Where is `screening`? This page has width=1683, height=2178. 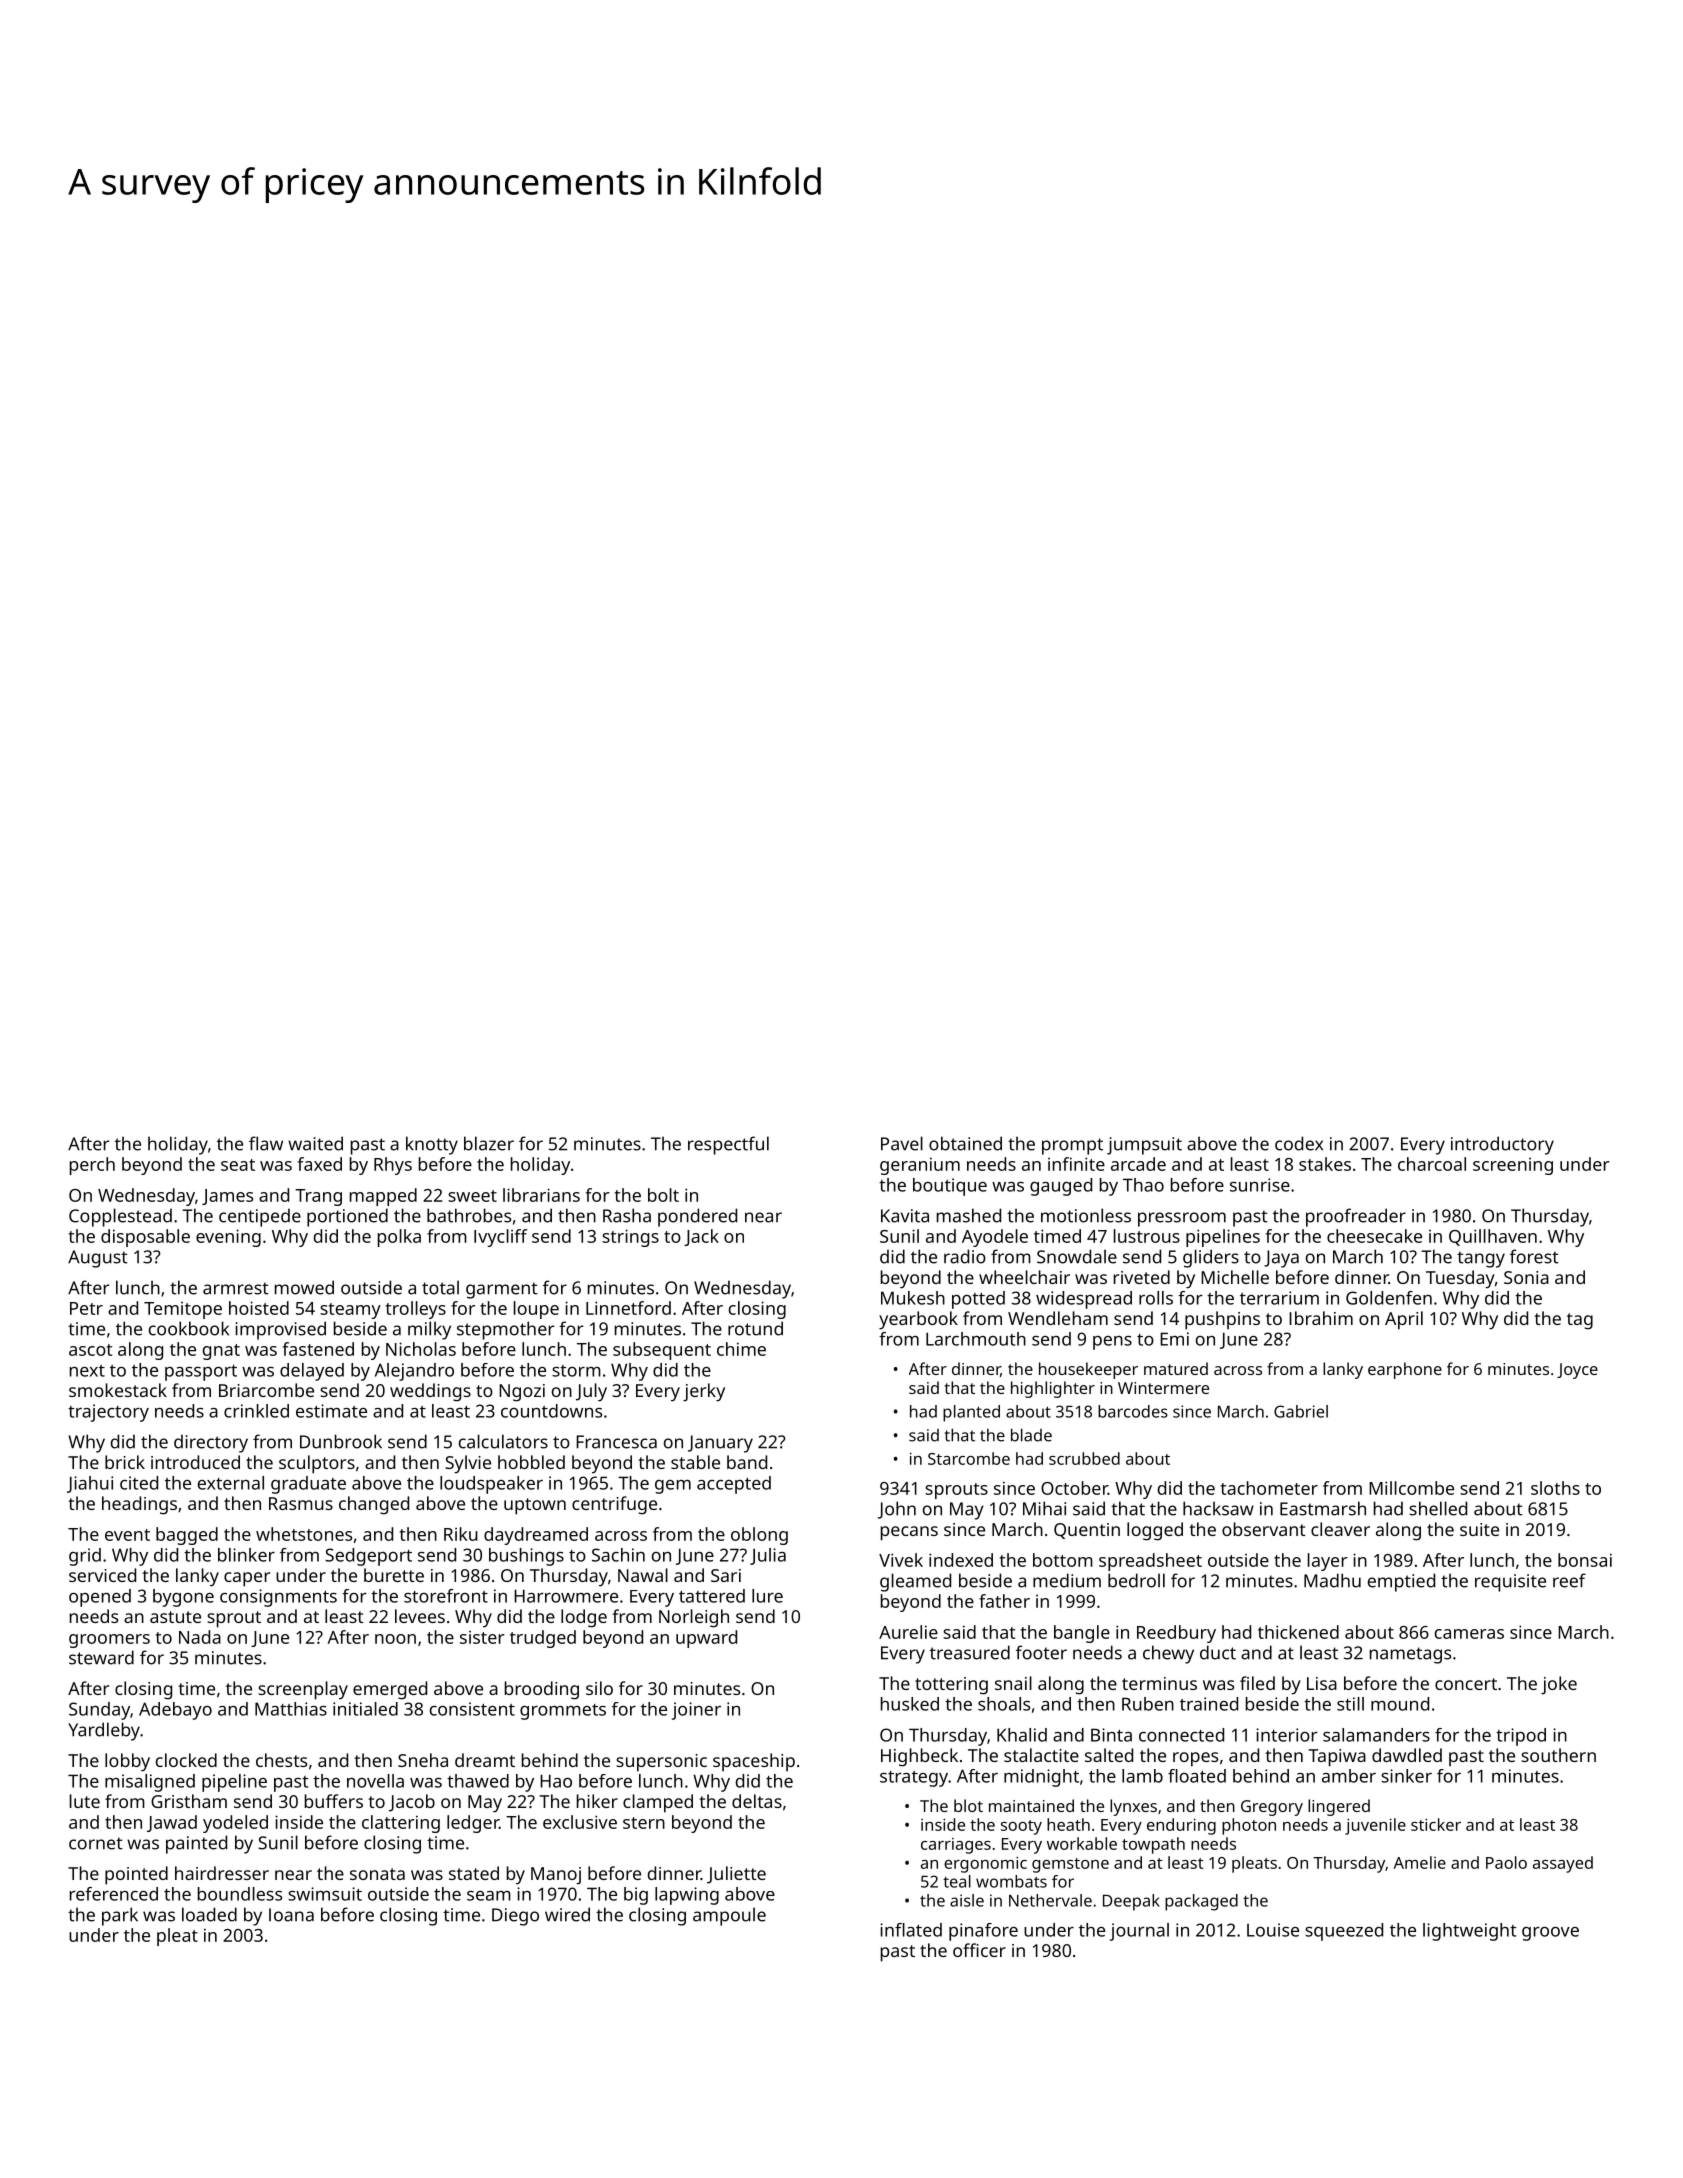 screening is located at coordinates (1513, 1166).
